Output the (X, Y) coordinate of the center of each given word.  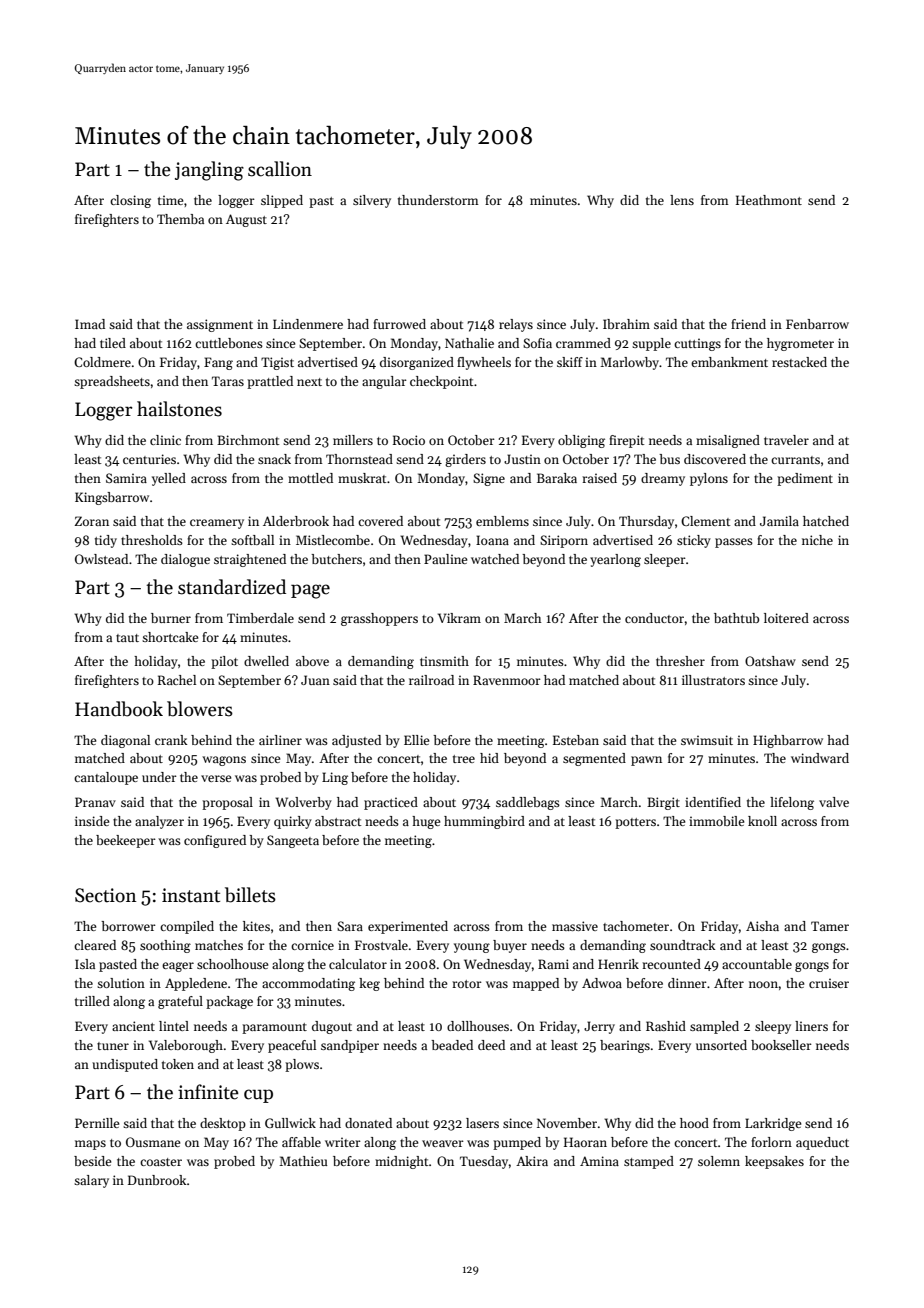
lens (682, 200)
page (310, 591)
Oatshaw (770, 661)
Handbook (119, 709)
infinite (208, 1092)
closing (130, 201)
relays (516, 325)
